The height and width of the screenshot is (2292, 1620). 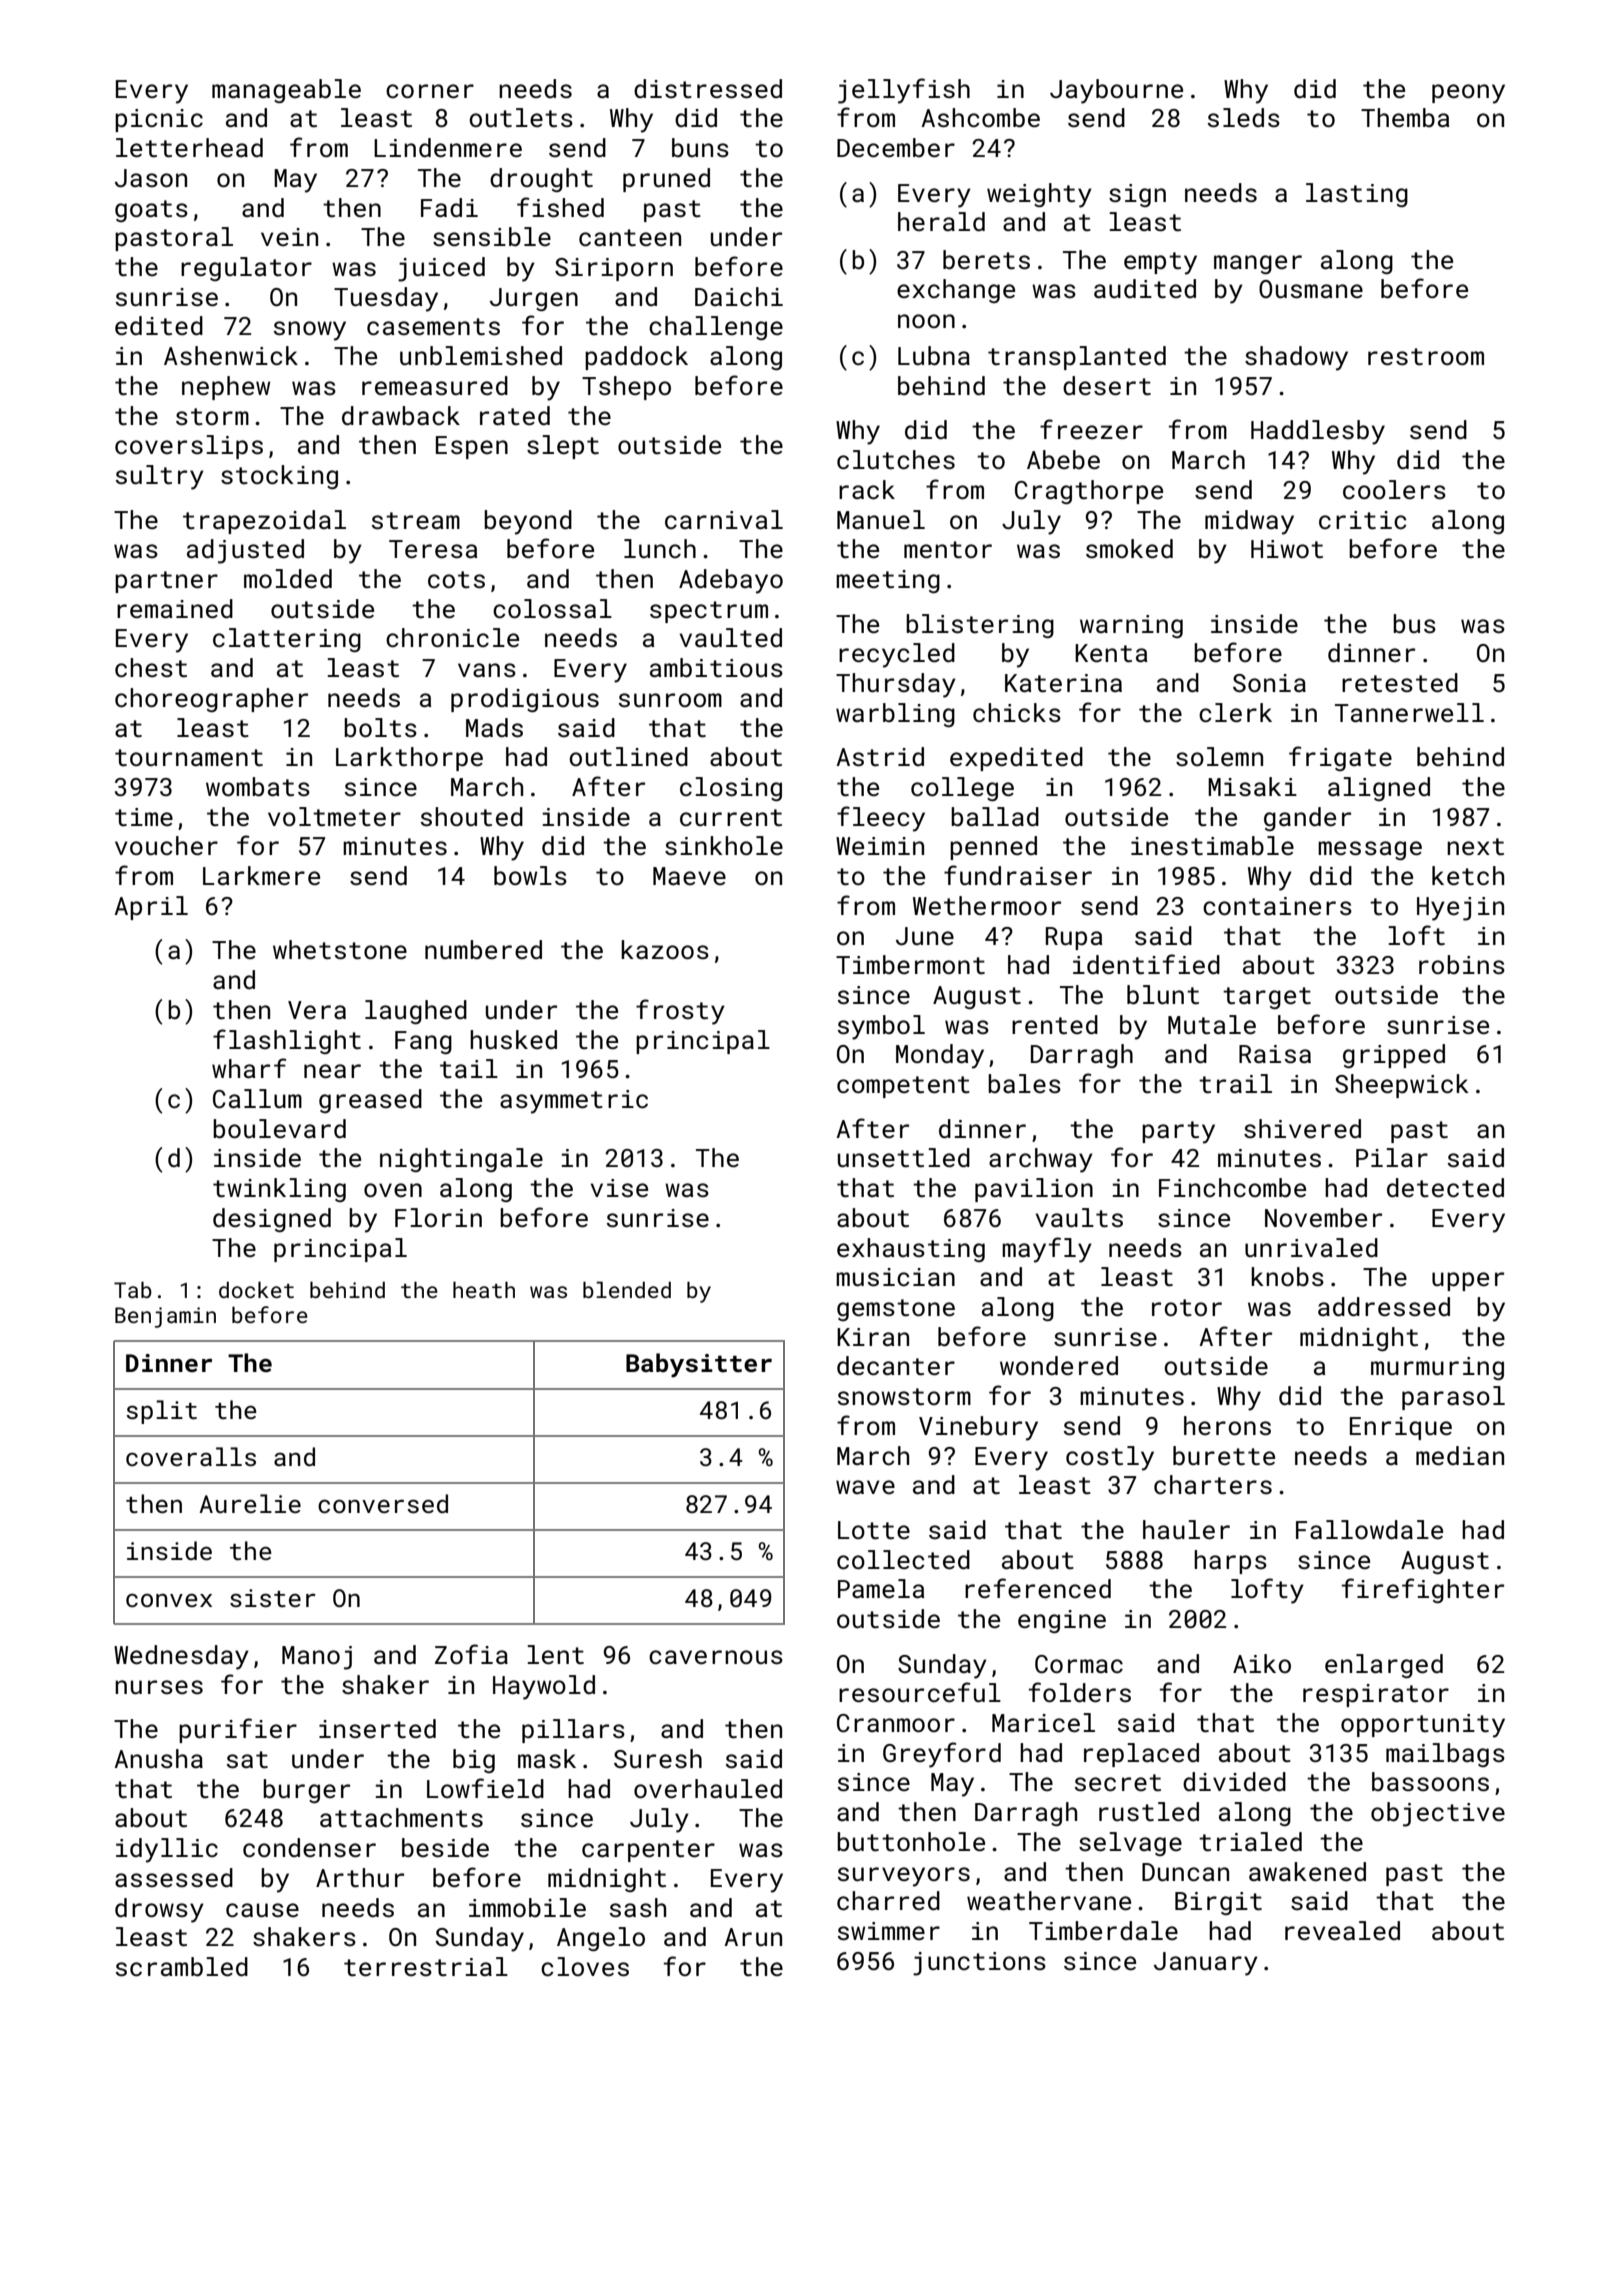 What do you see at coordinates (430, 91) in the screenshot?
I see `corner` at bounding box center [430, 91].
